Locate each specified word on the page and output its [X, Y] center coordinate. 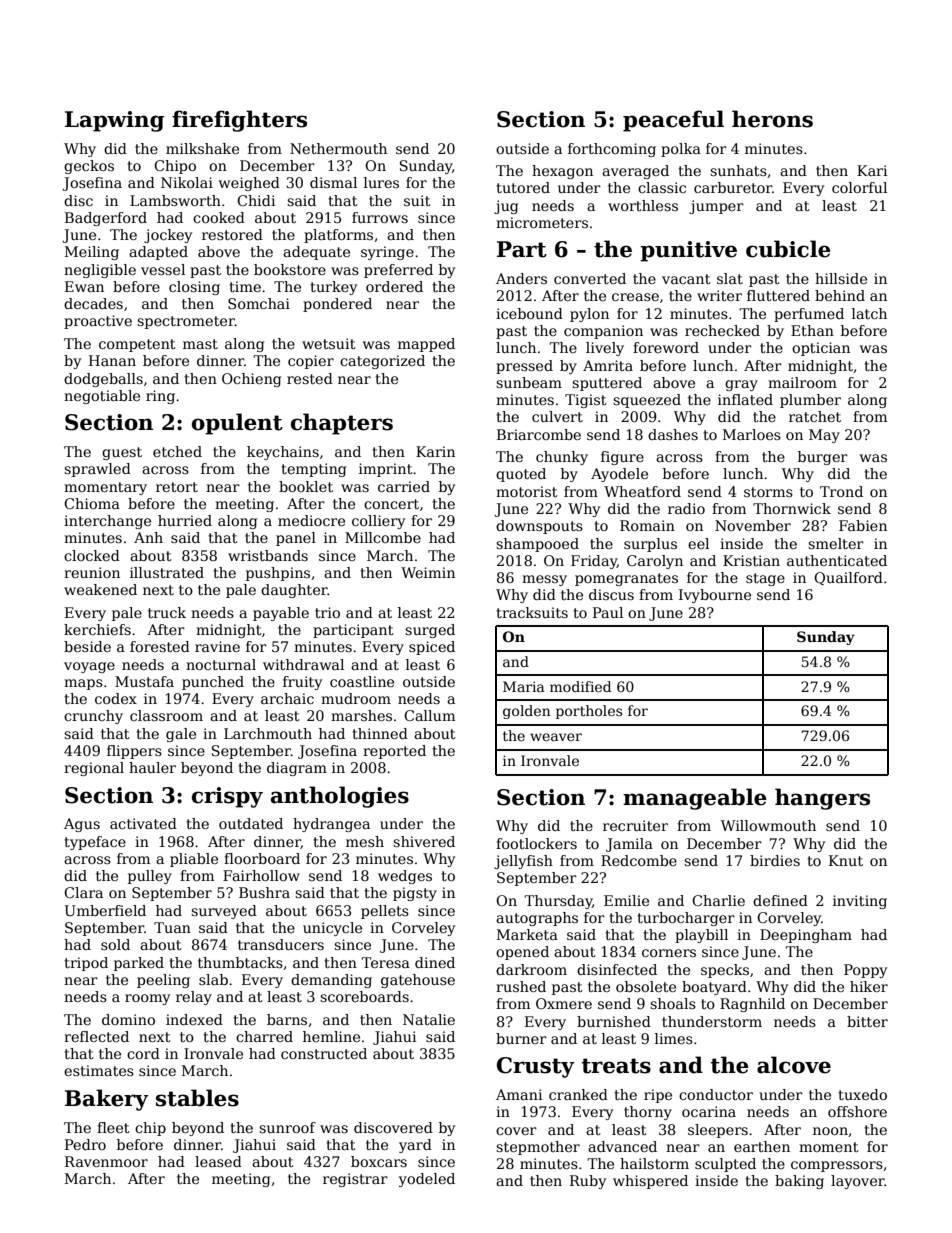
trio [327, 612]
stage [765, 579]
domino [128, 1019]
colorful [859, 187]
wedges [405, 877]
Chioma [92, 503]
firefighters [239, 121]
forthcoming [612, 150]
